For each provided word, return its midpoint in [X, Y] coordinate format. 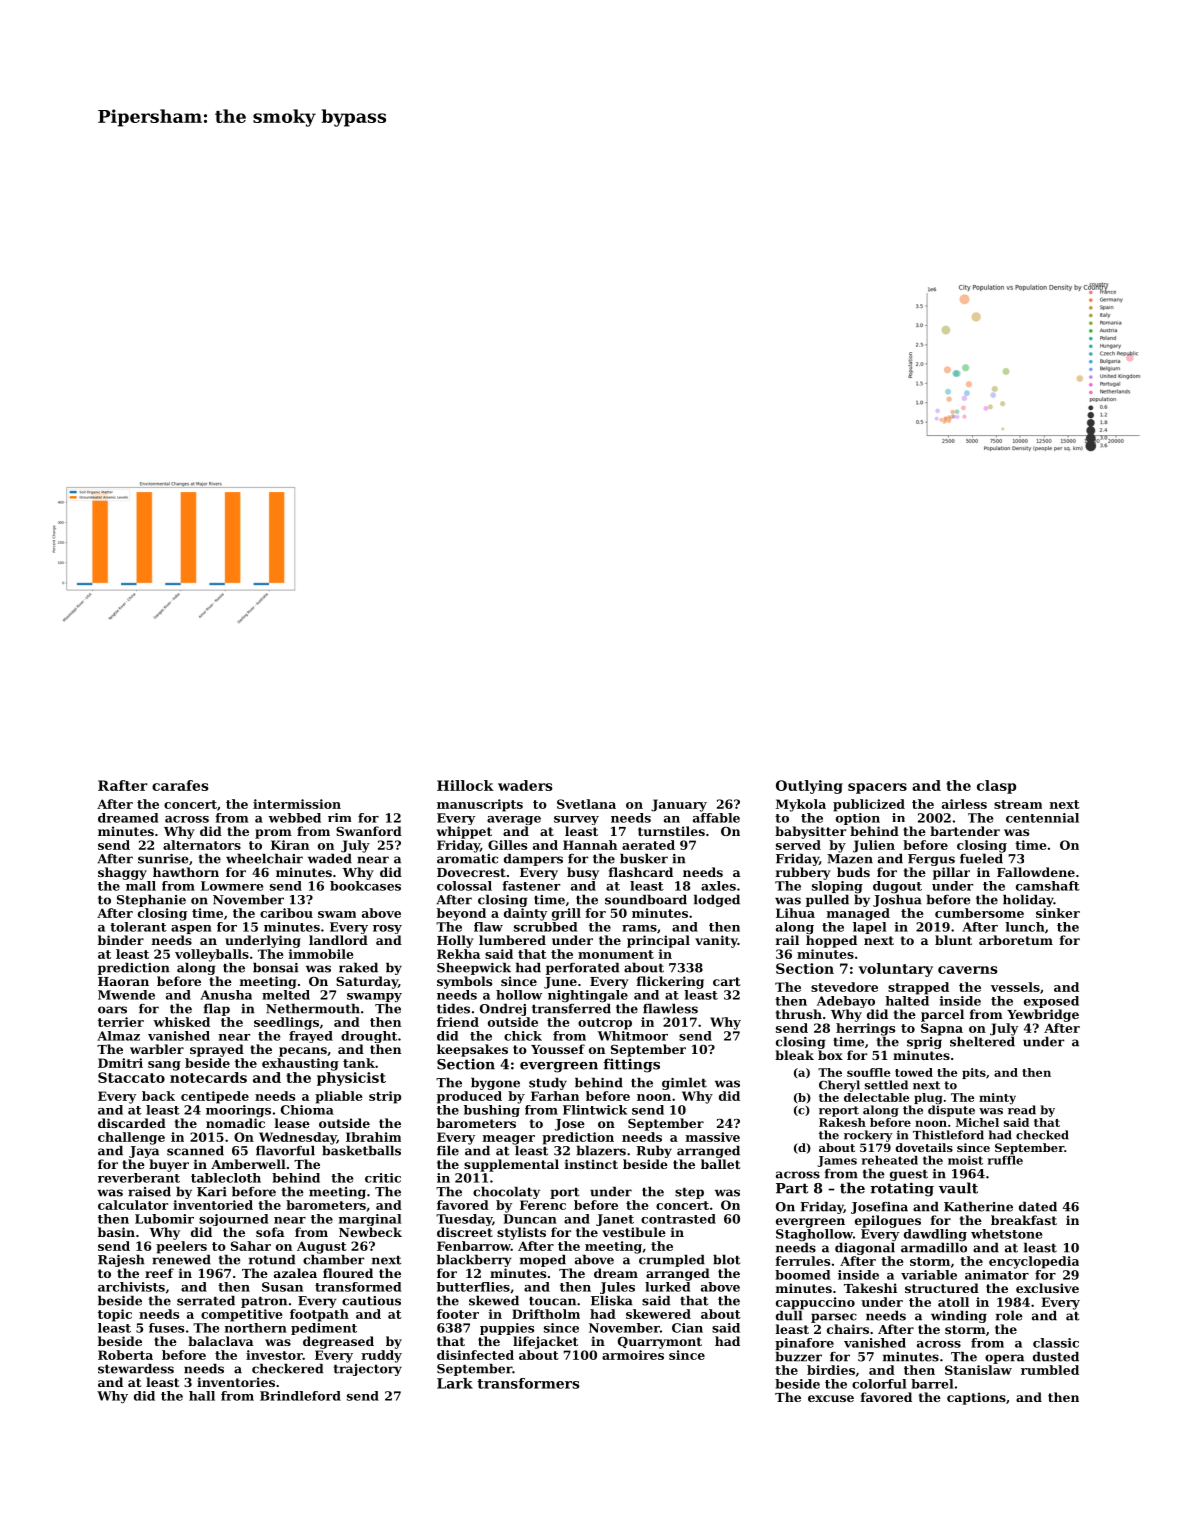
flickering [670, 982]
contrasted [678, 1219]
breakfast [1024, 1220]
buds [853, 872]
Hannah [590, 845]
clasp [996, 787]
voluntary [895, 970]
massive [713, 1137]
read [1022, 1110]
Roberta [125, 1355]
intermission [297, 804]
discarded [132, 1123]
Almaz [118, 1036]
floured [348, 1273]
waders [525, 785]
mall [141, 886]
